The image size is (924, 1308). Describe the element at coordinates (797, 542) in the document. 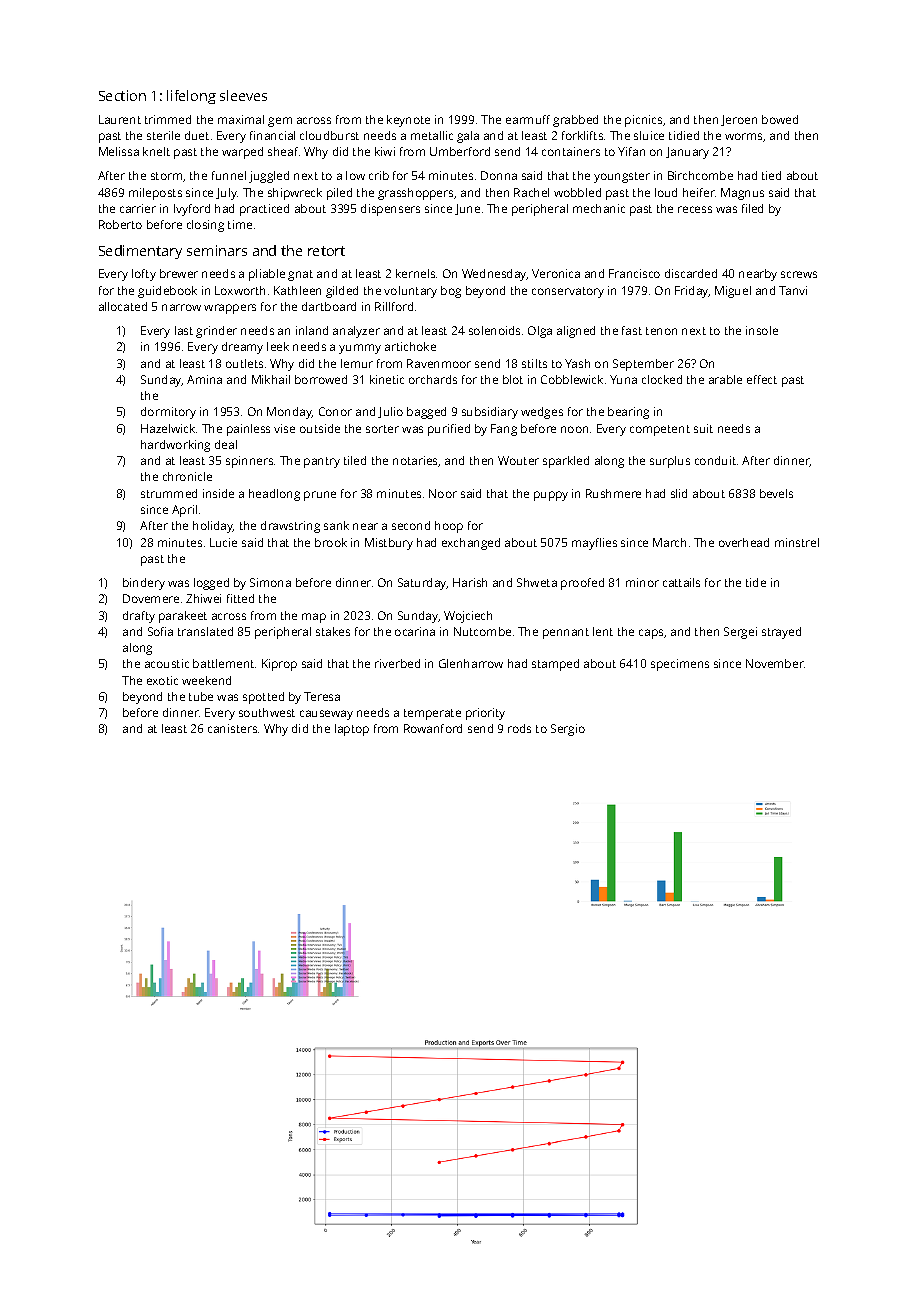

I see `minstrel` at that location.
